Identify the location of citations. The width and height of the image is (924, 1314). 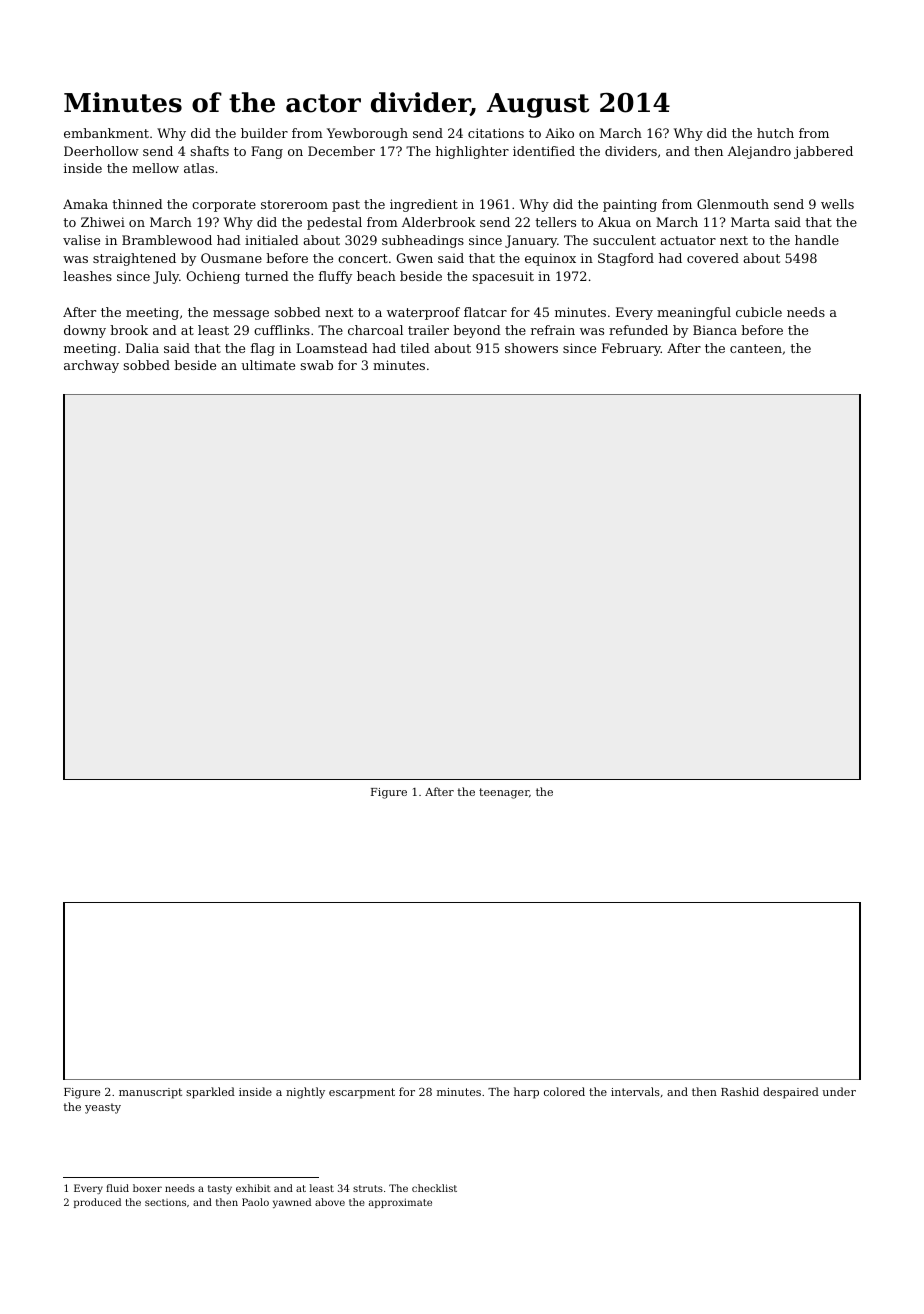
(496, 133).
